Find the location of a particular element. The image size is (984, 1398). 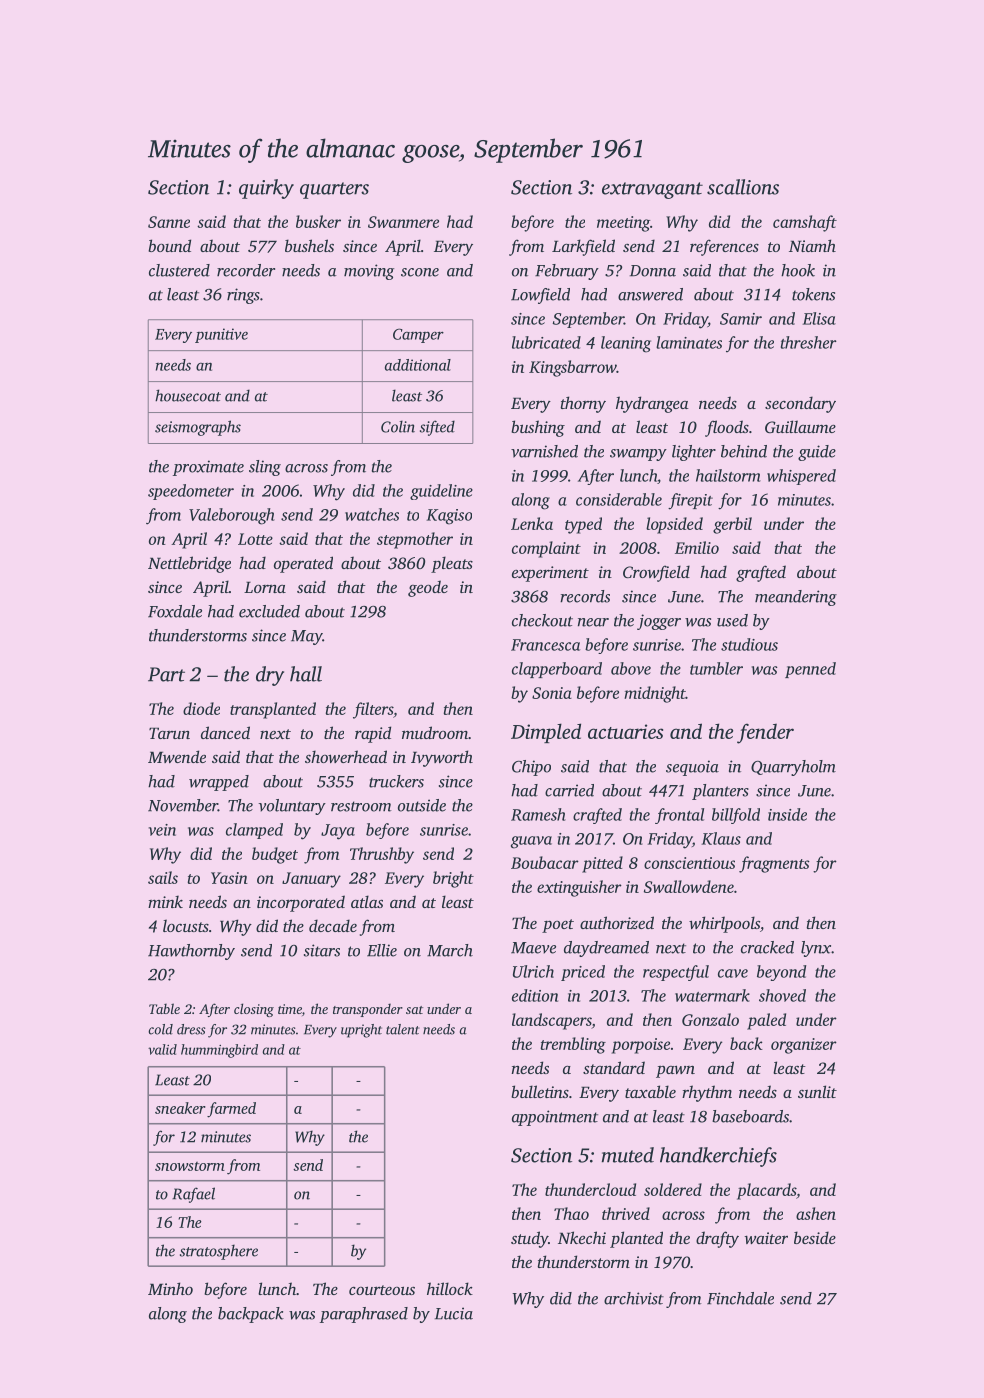

mudroom is located at coordinates (435, 732).
